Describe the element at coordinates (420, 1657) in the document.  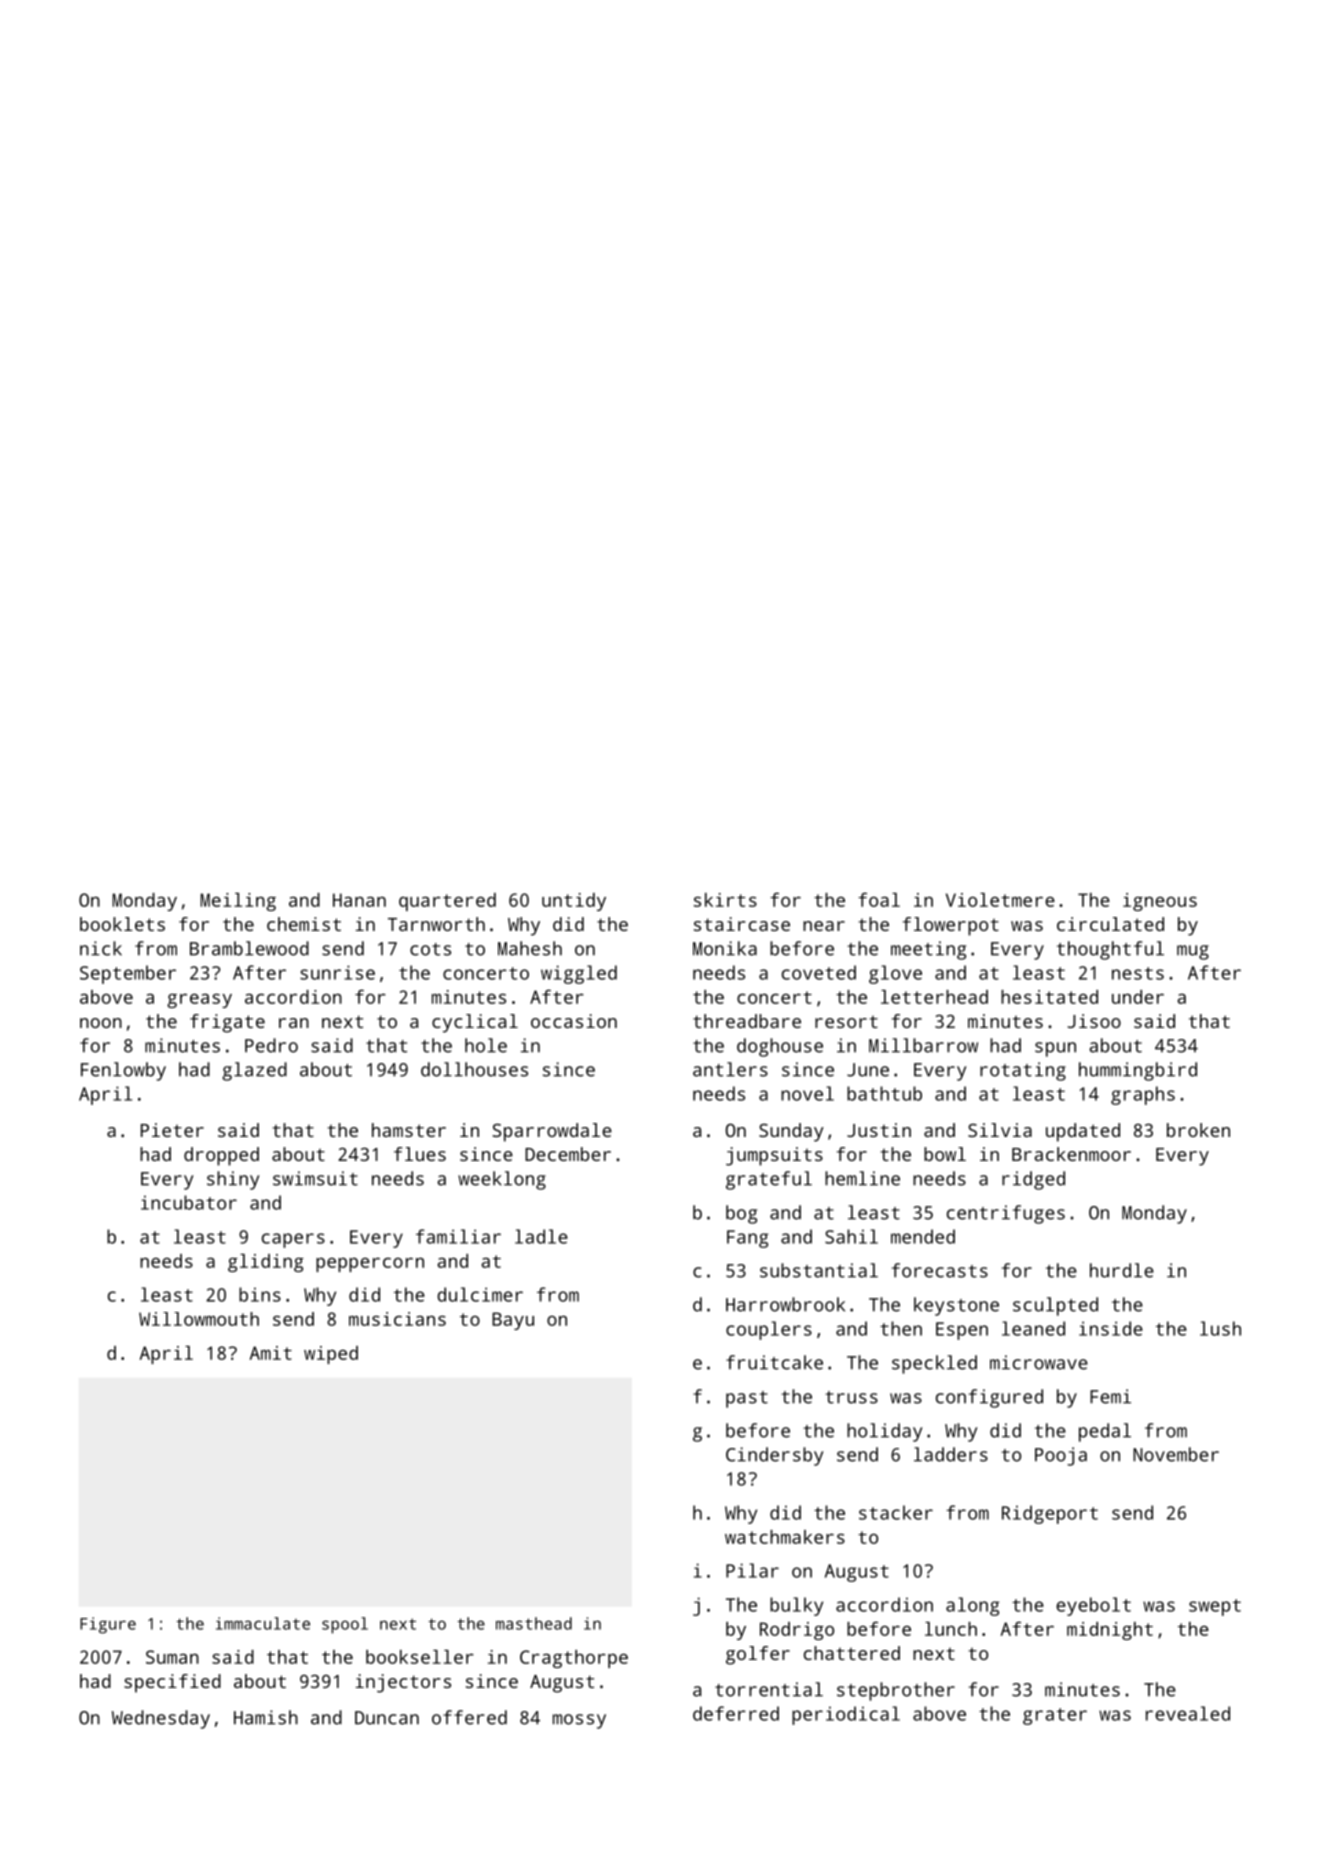
I see `bookseller` at that location.
